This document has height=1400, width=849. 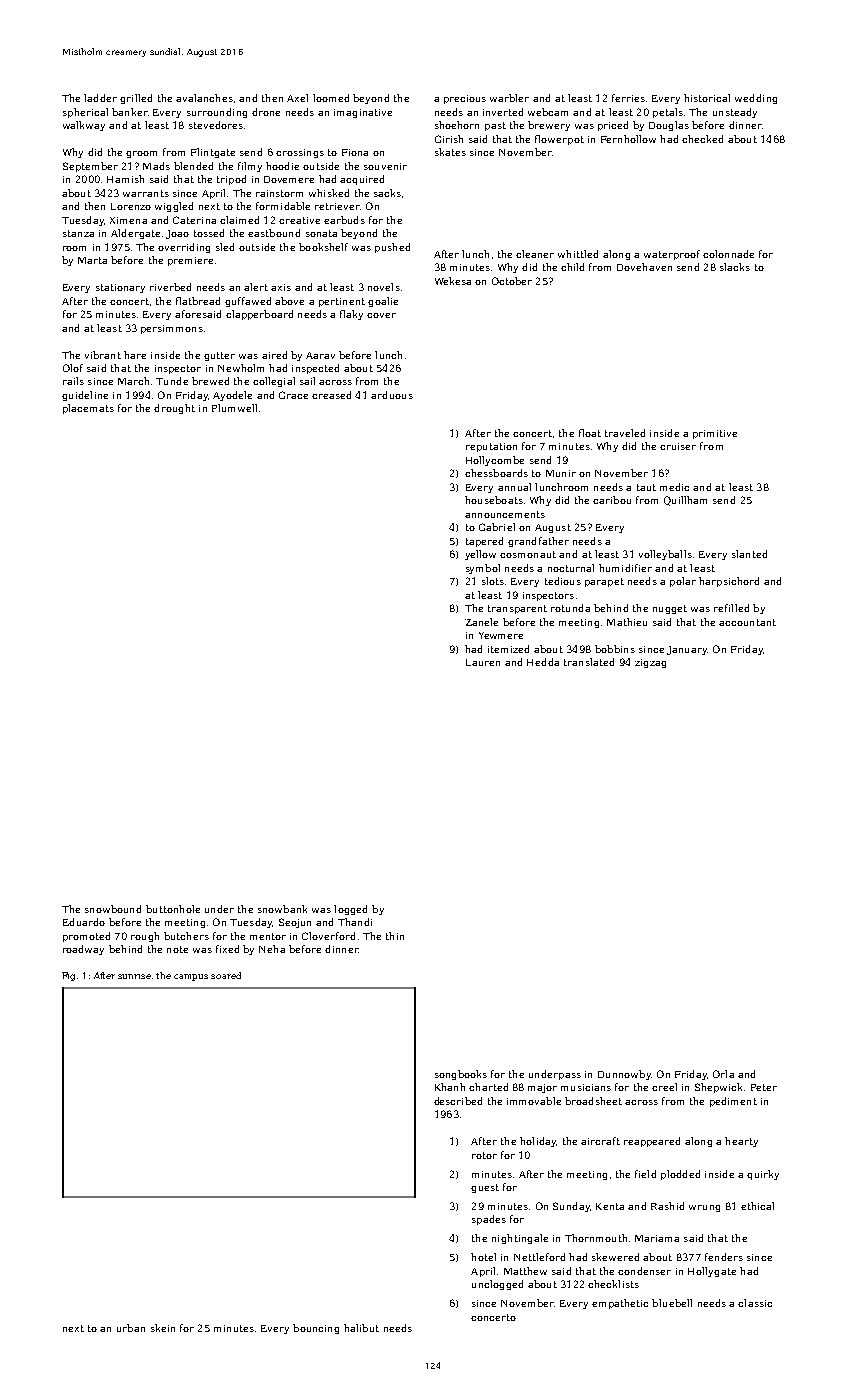 What do you see at coordinates (559, 140) in the document?
I see `flowerpot` at bounding box center [559, 140].
